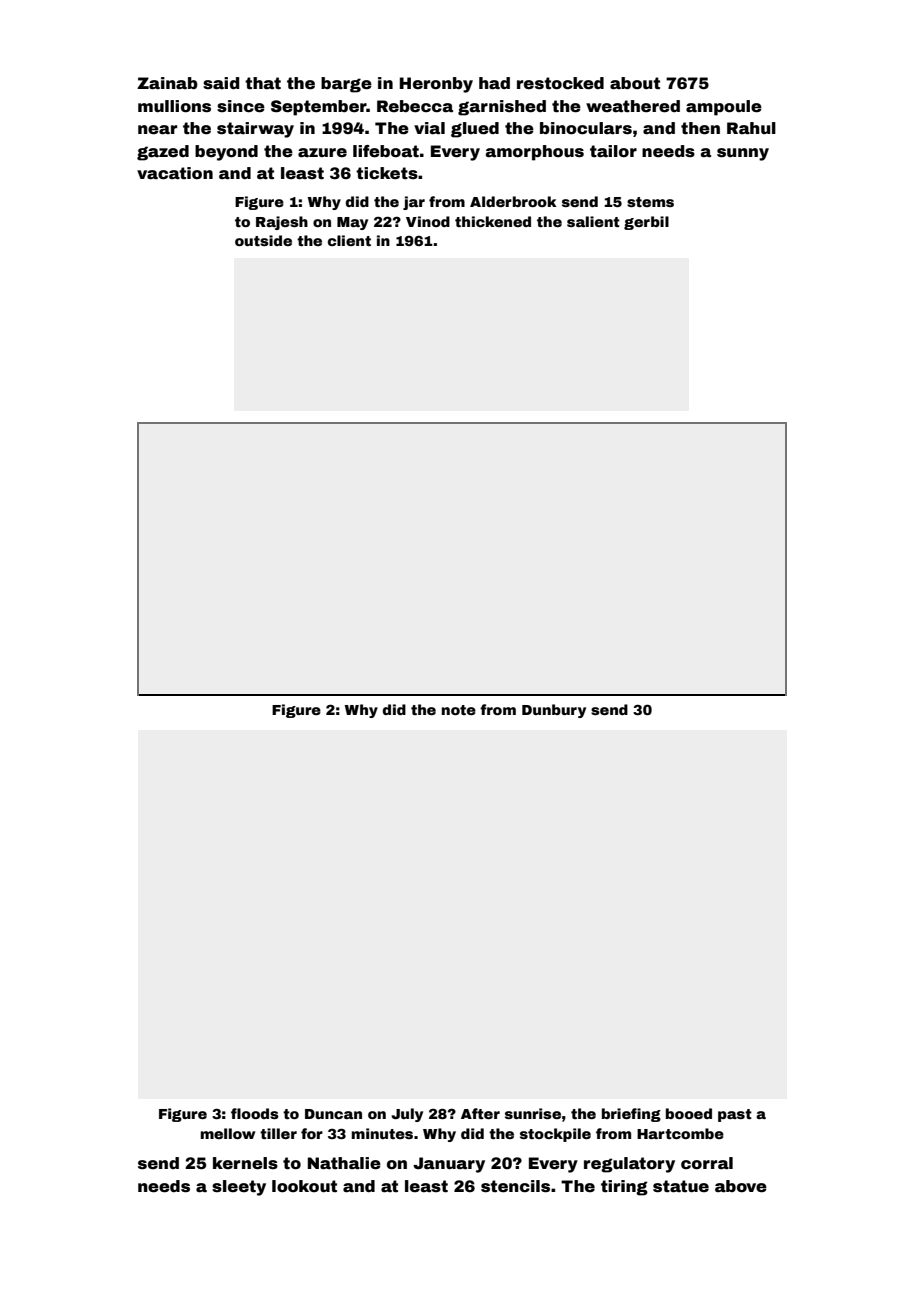 This document has width=924, height=1314. I want to click on stairway, so click(255, 130).
